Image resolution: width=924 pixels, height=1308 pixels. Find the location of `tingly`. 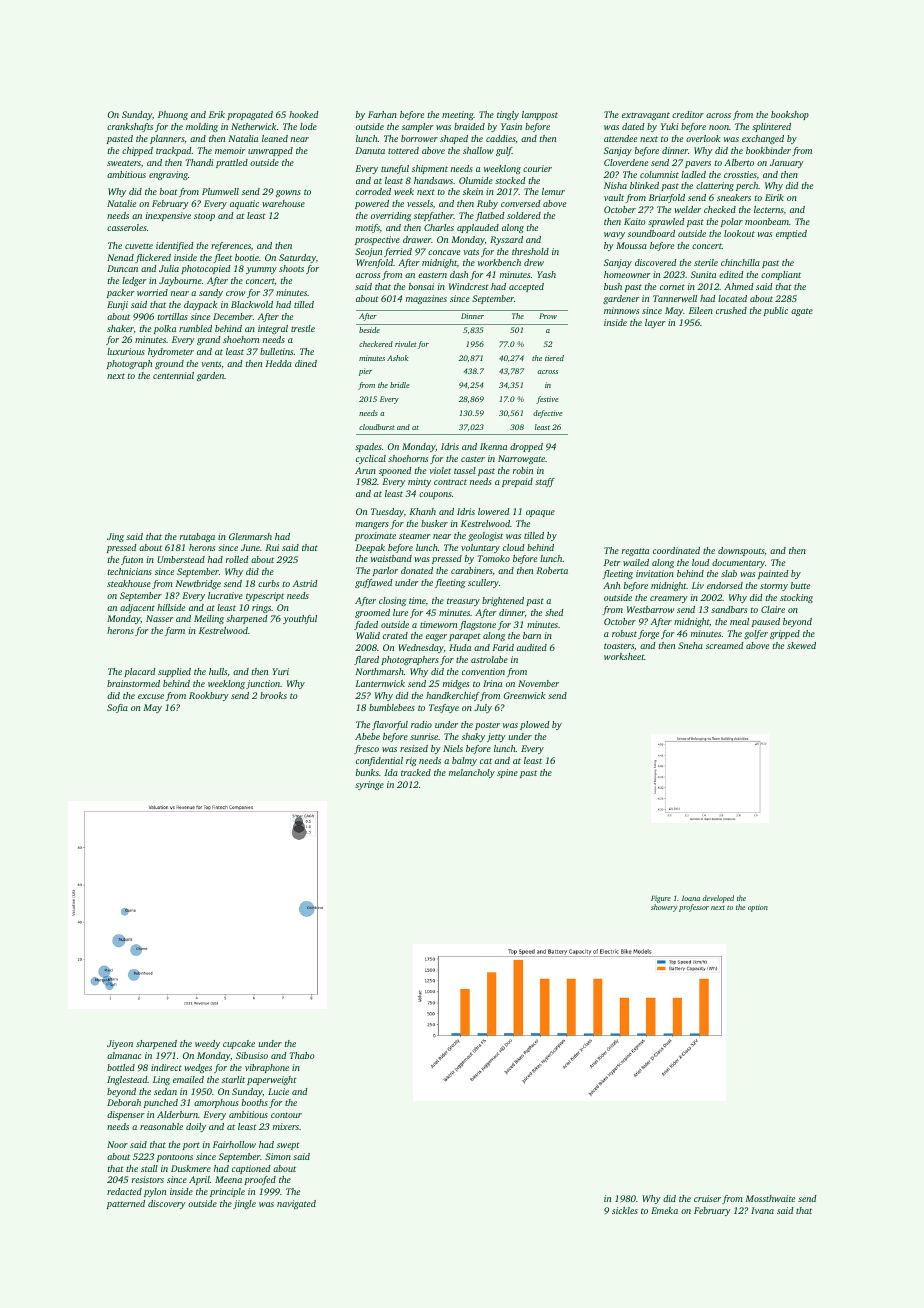

tingly is located at coordinates (508, 115).
